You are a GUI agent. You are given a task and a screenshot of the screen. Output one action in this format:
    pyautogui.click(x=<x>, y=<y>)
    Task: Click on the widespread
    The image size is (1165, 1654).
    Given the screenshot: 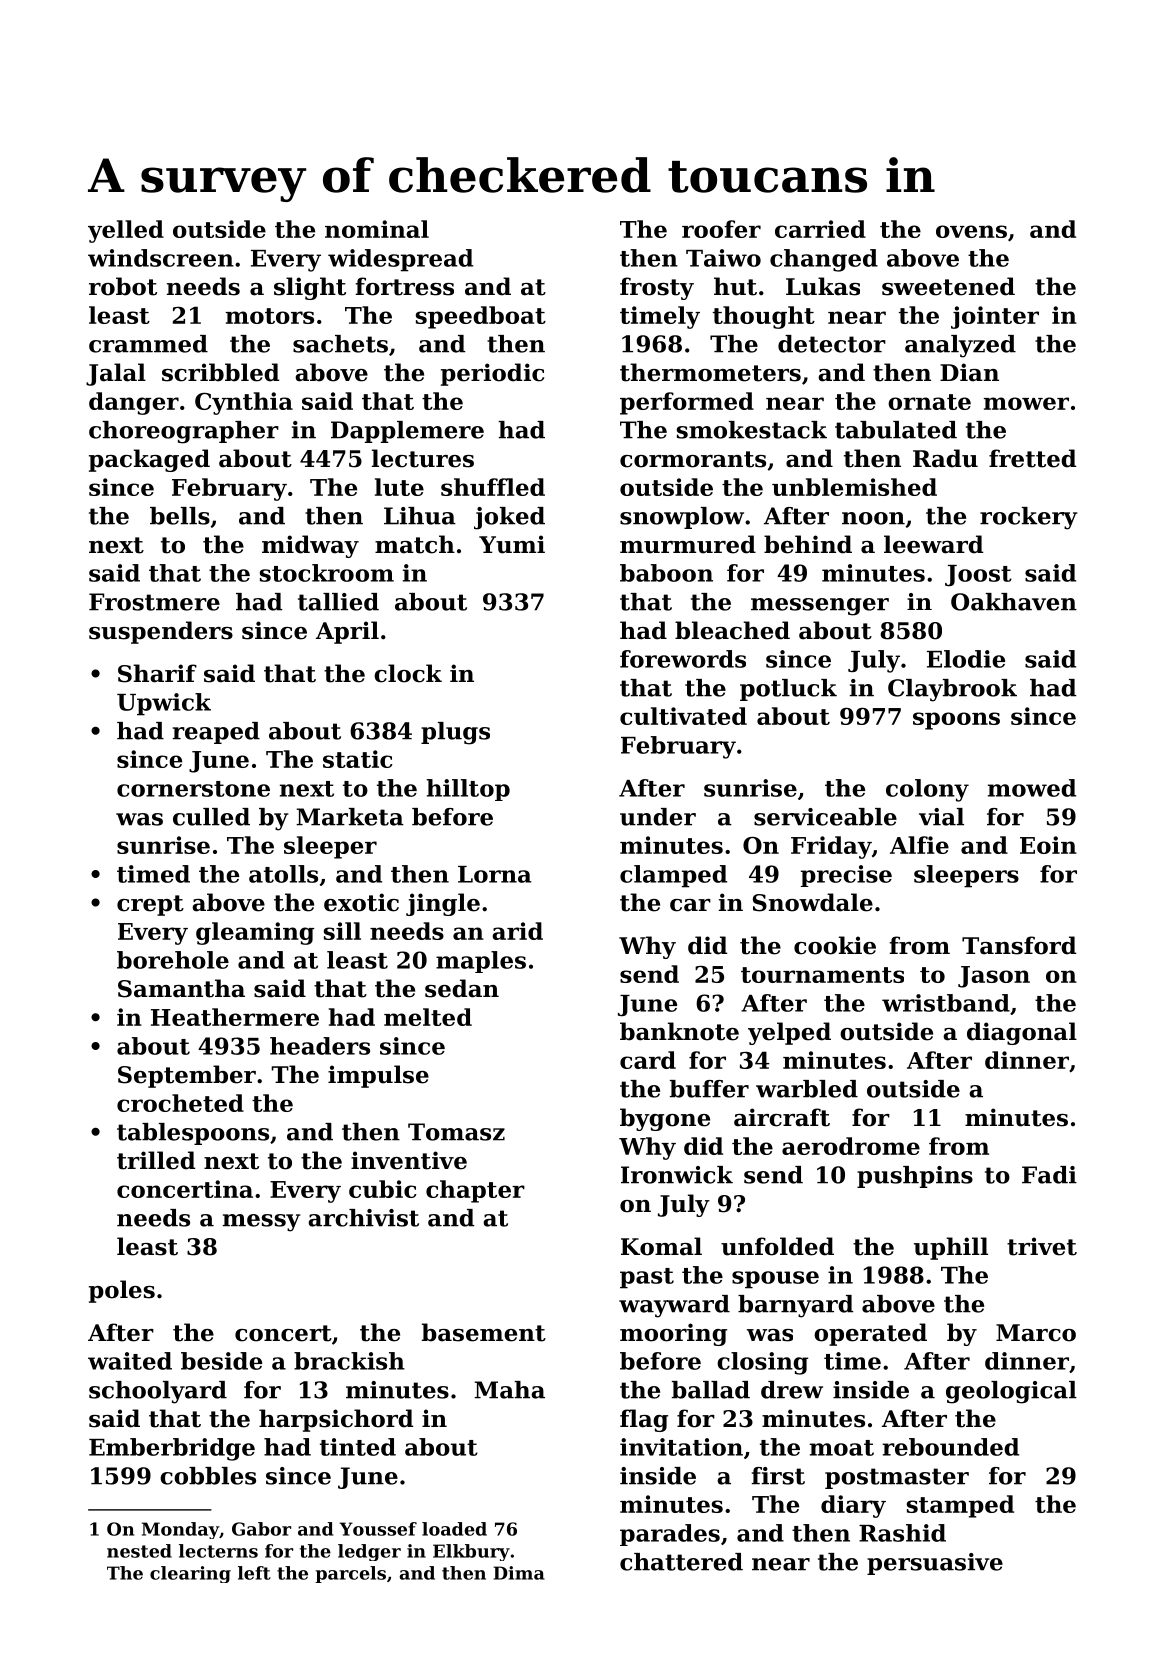 What is the action you would take?
    pyautogui.click(x=400, y=260)
